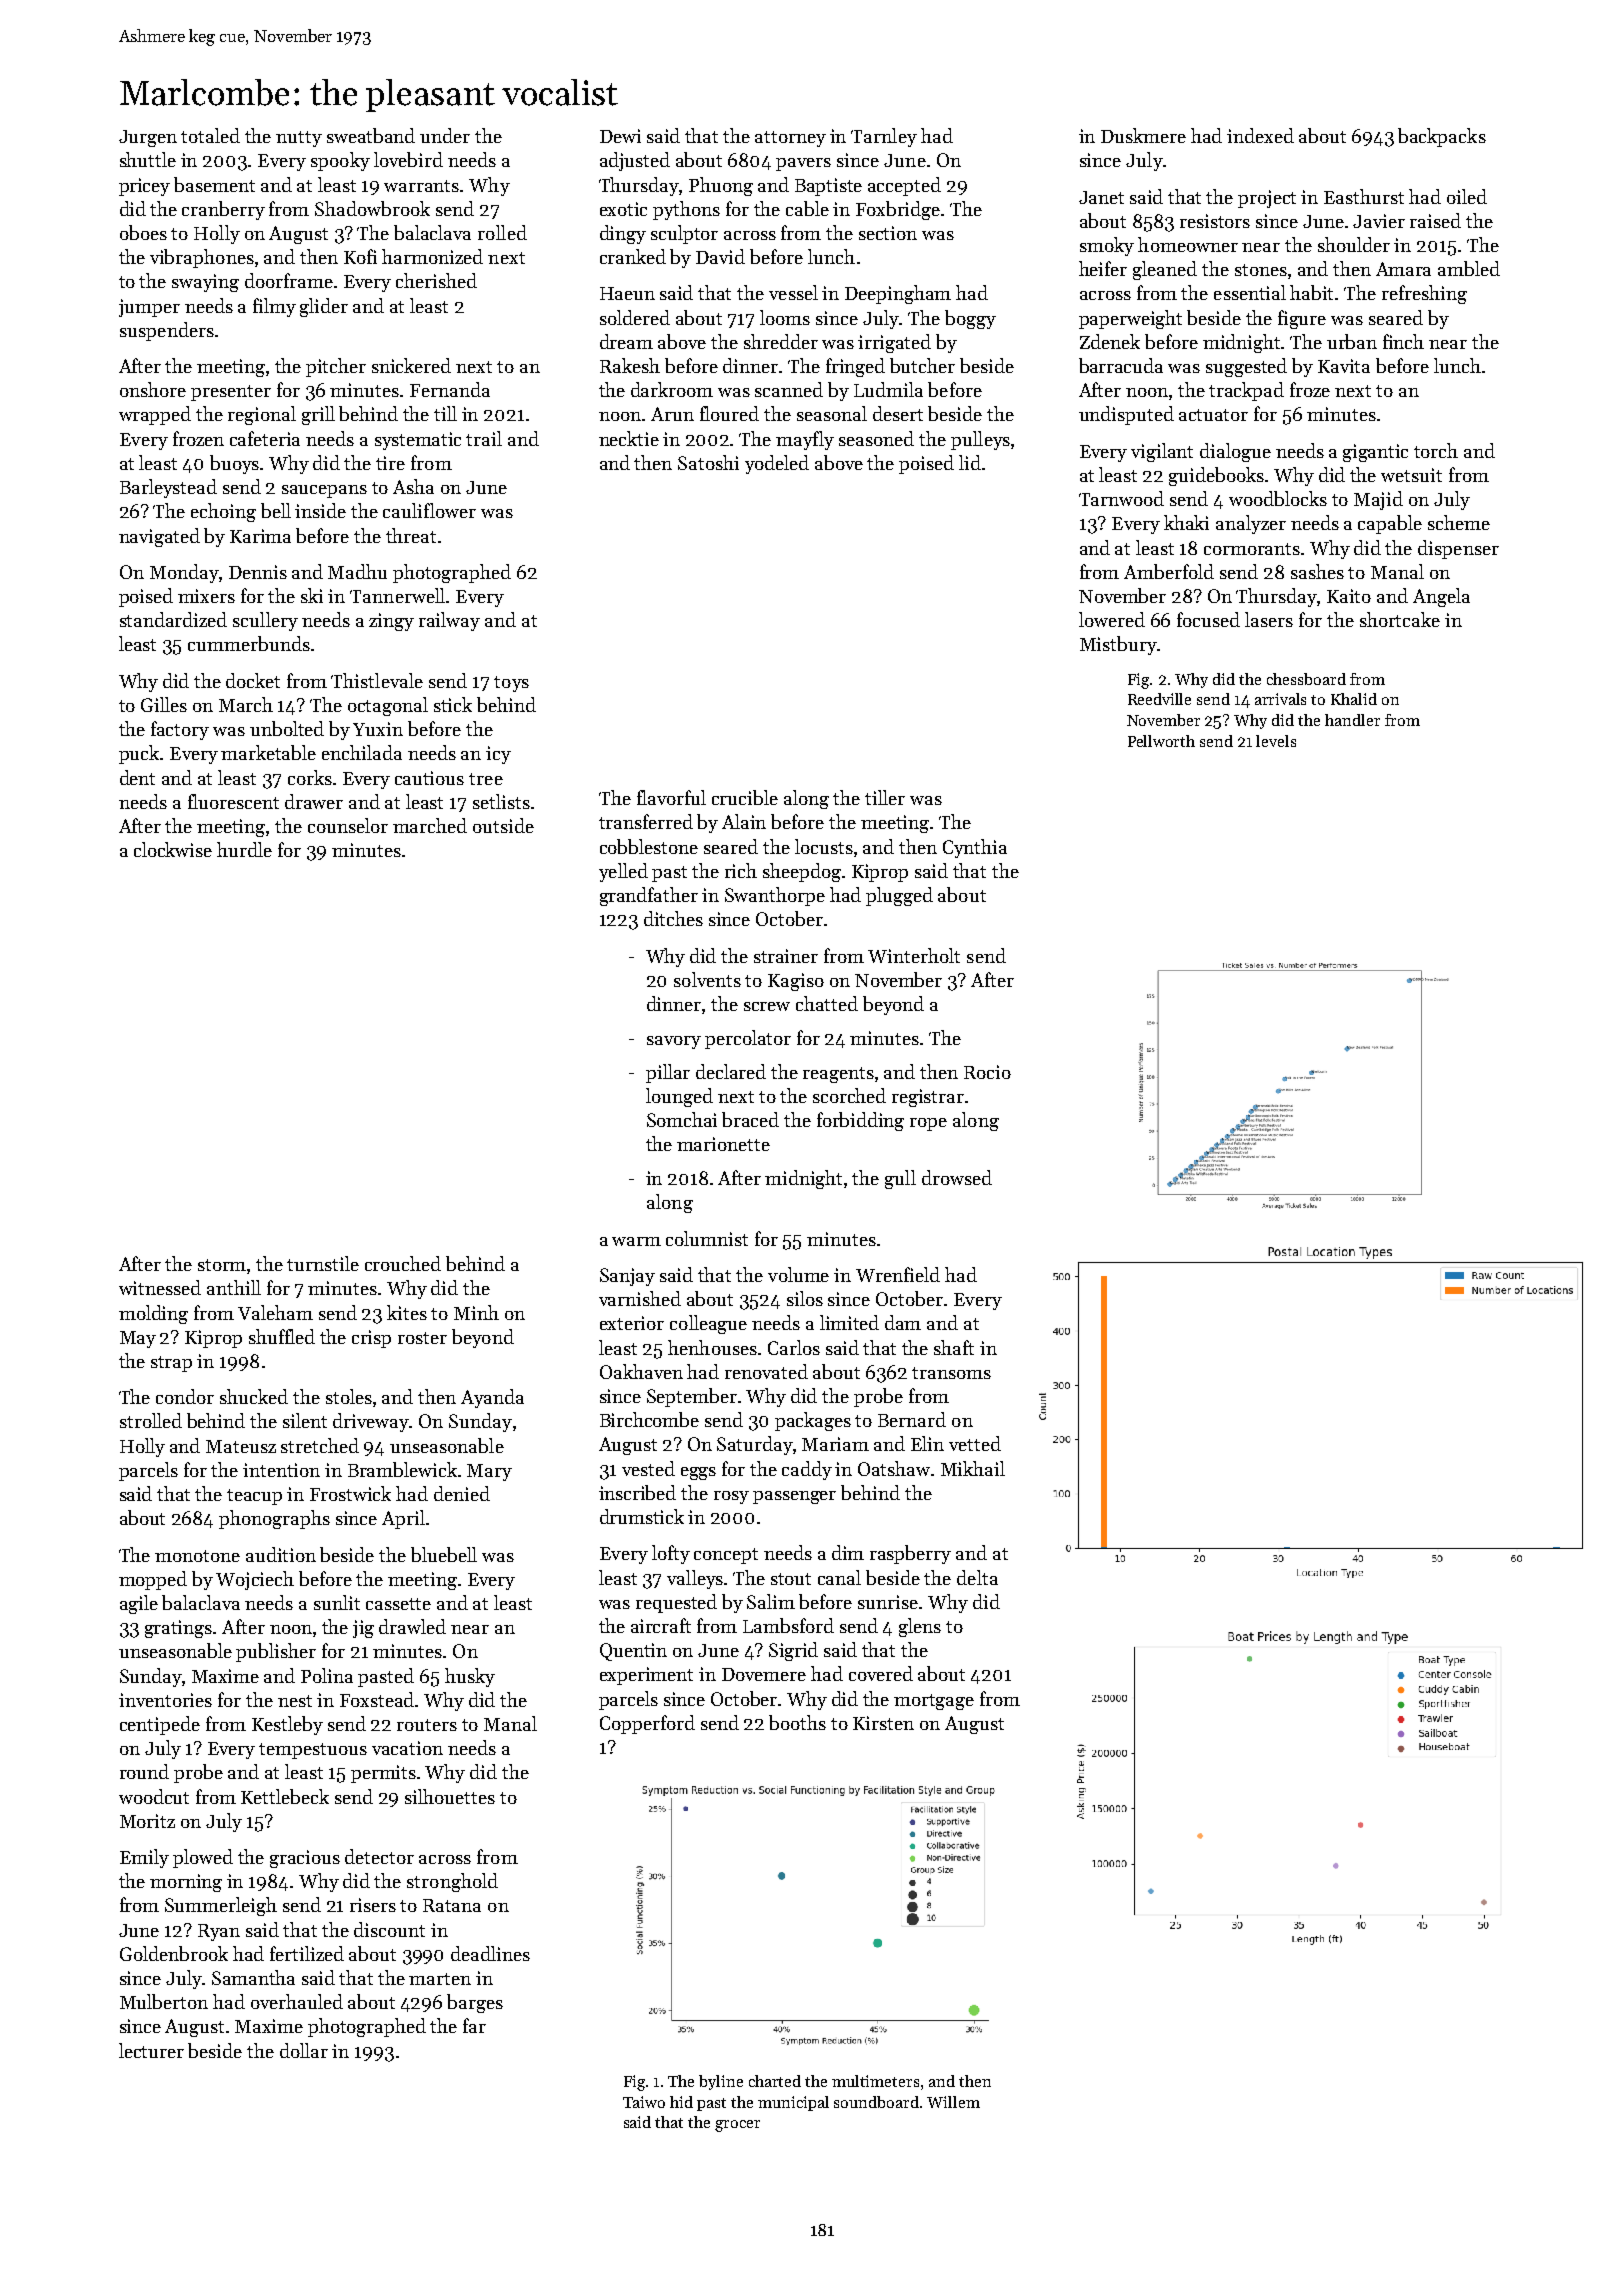 This document has height=2292, width=1620. What do you see at coordinates (203, 1858) in the document?
I see `plowed` at bounding box center [203, 1858].
